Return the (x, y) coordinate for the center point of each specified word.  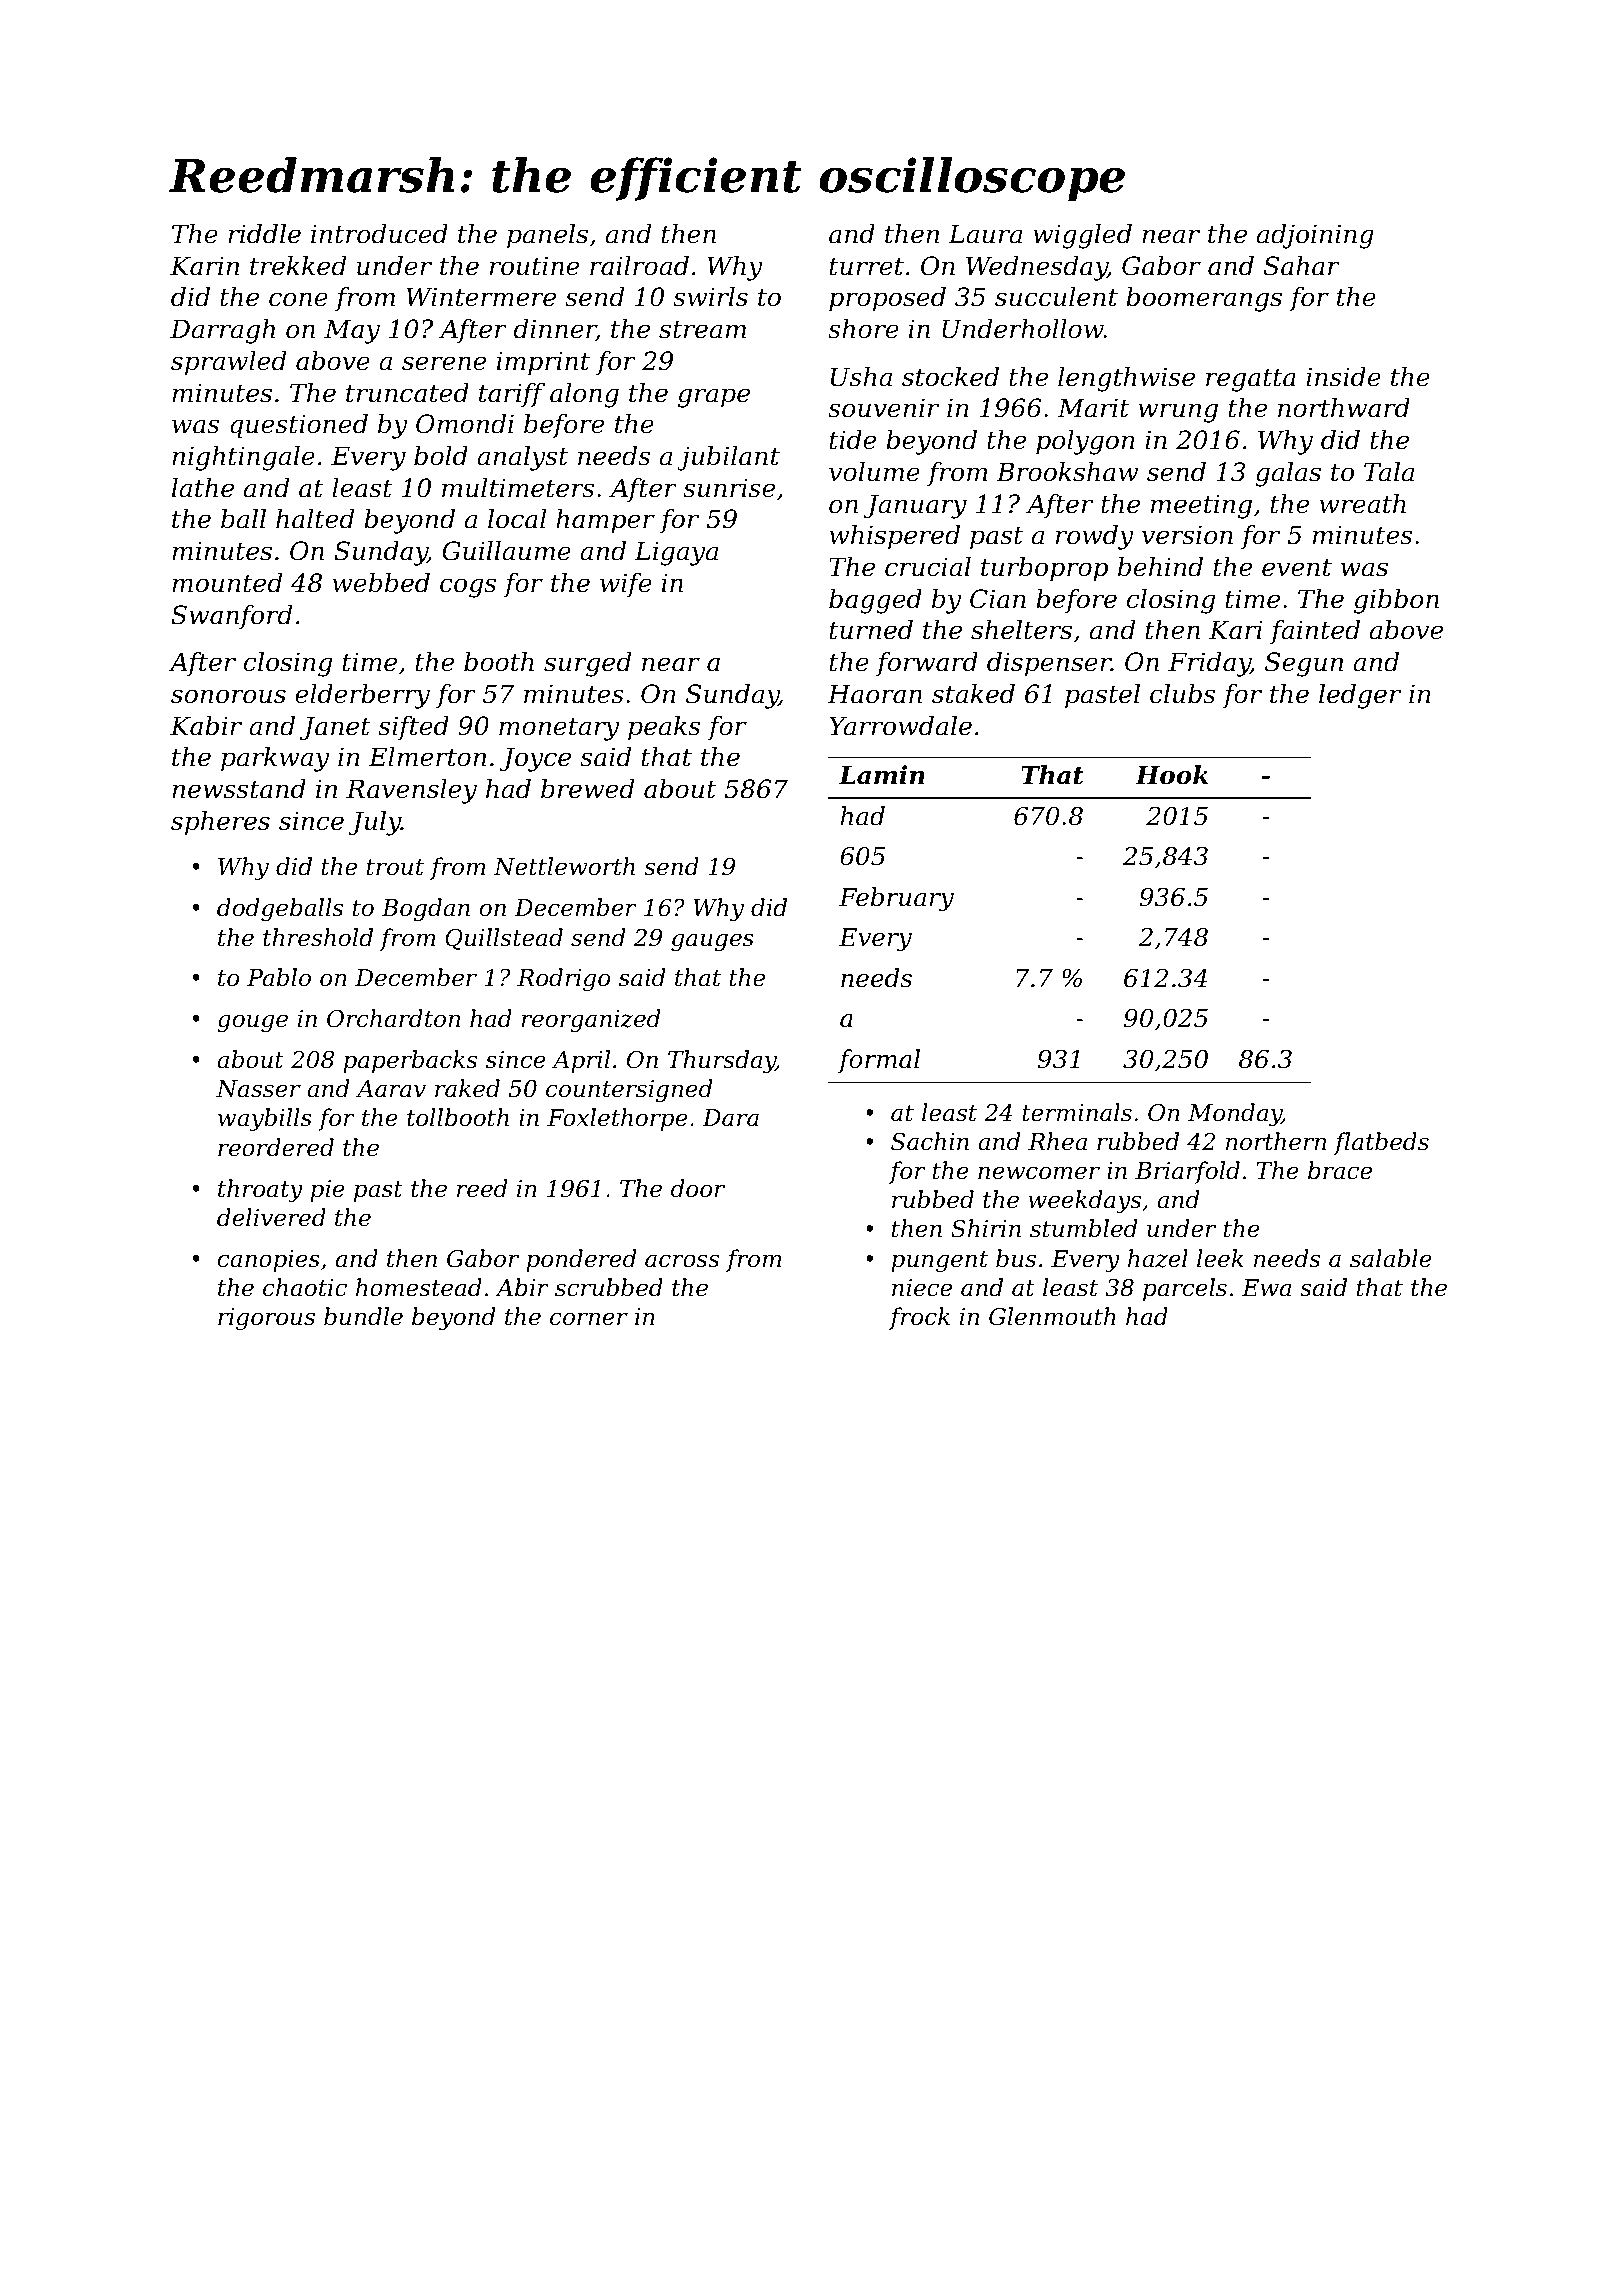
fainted (1315, 632)
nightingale (243, 458)
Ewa (1266, 1288)
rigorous (266, 1319)
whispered (895, 537)
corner (589, 1319)
